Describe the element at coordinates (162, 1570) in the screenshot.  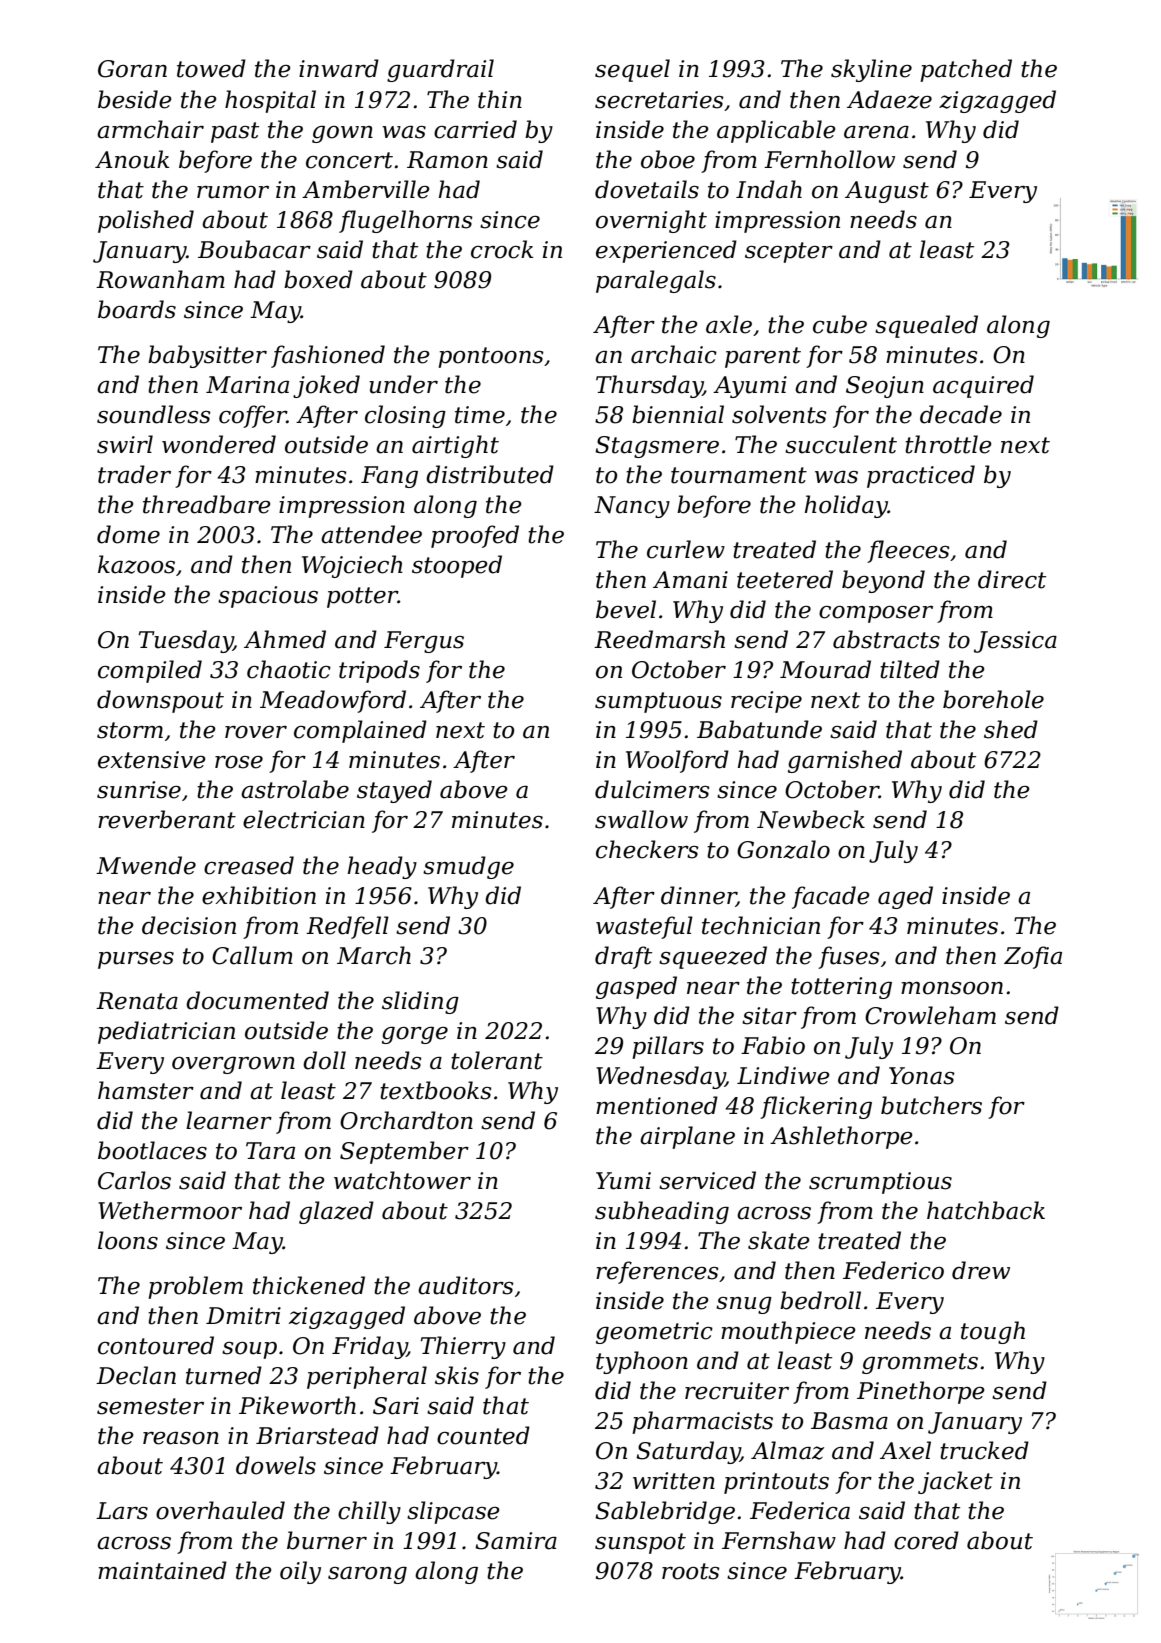
I see `maintained` at that location.
